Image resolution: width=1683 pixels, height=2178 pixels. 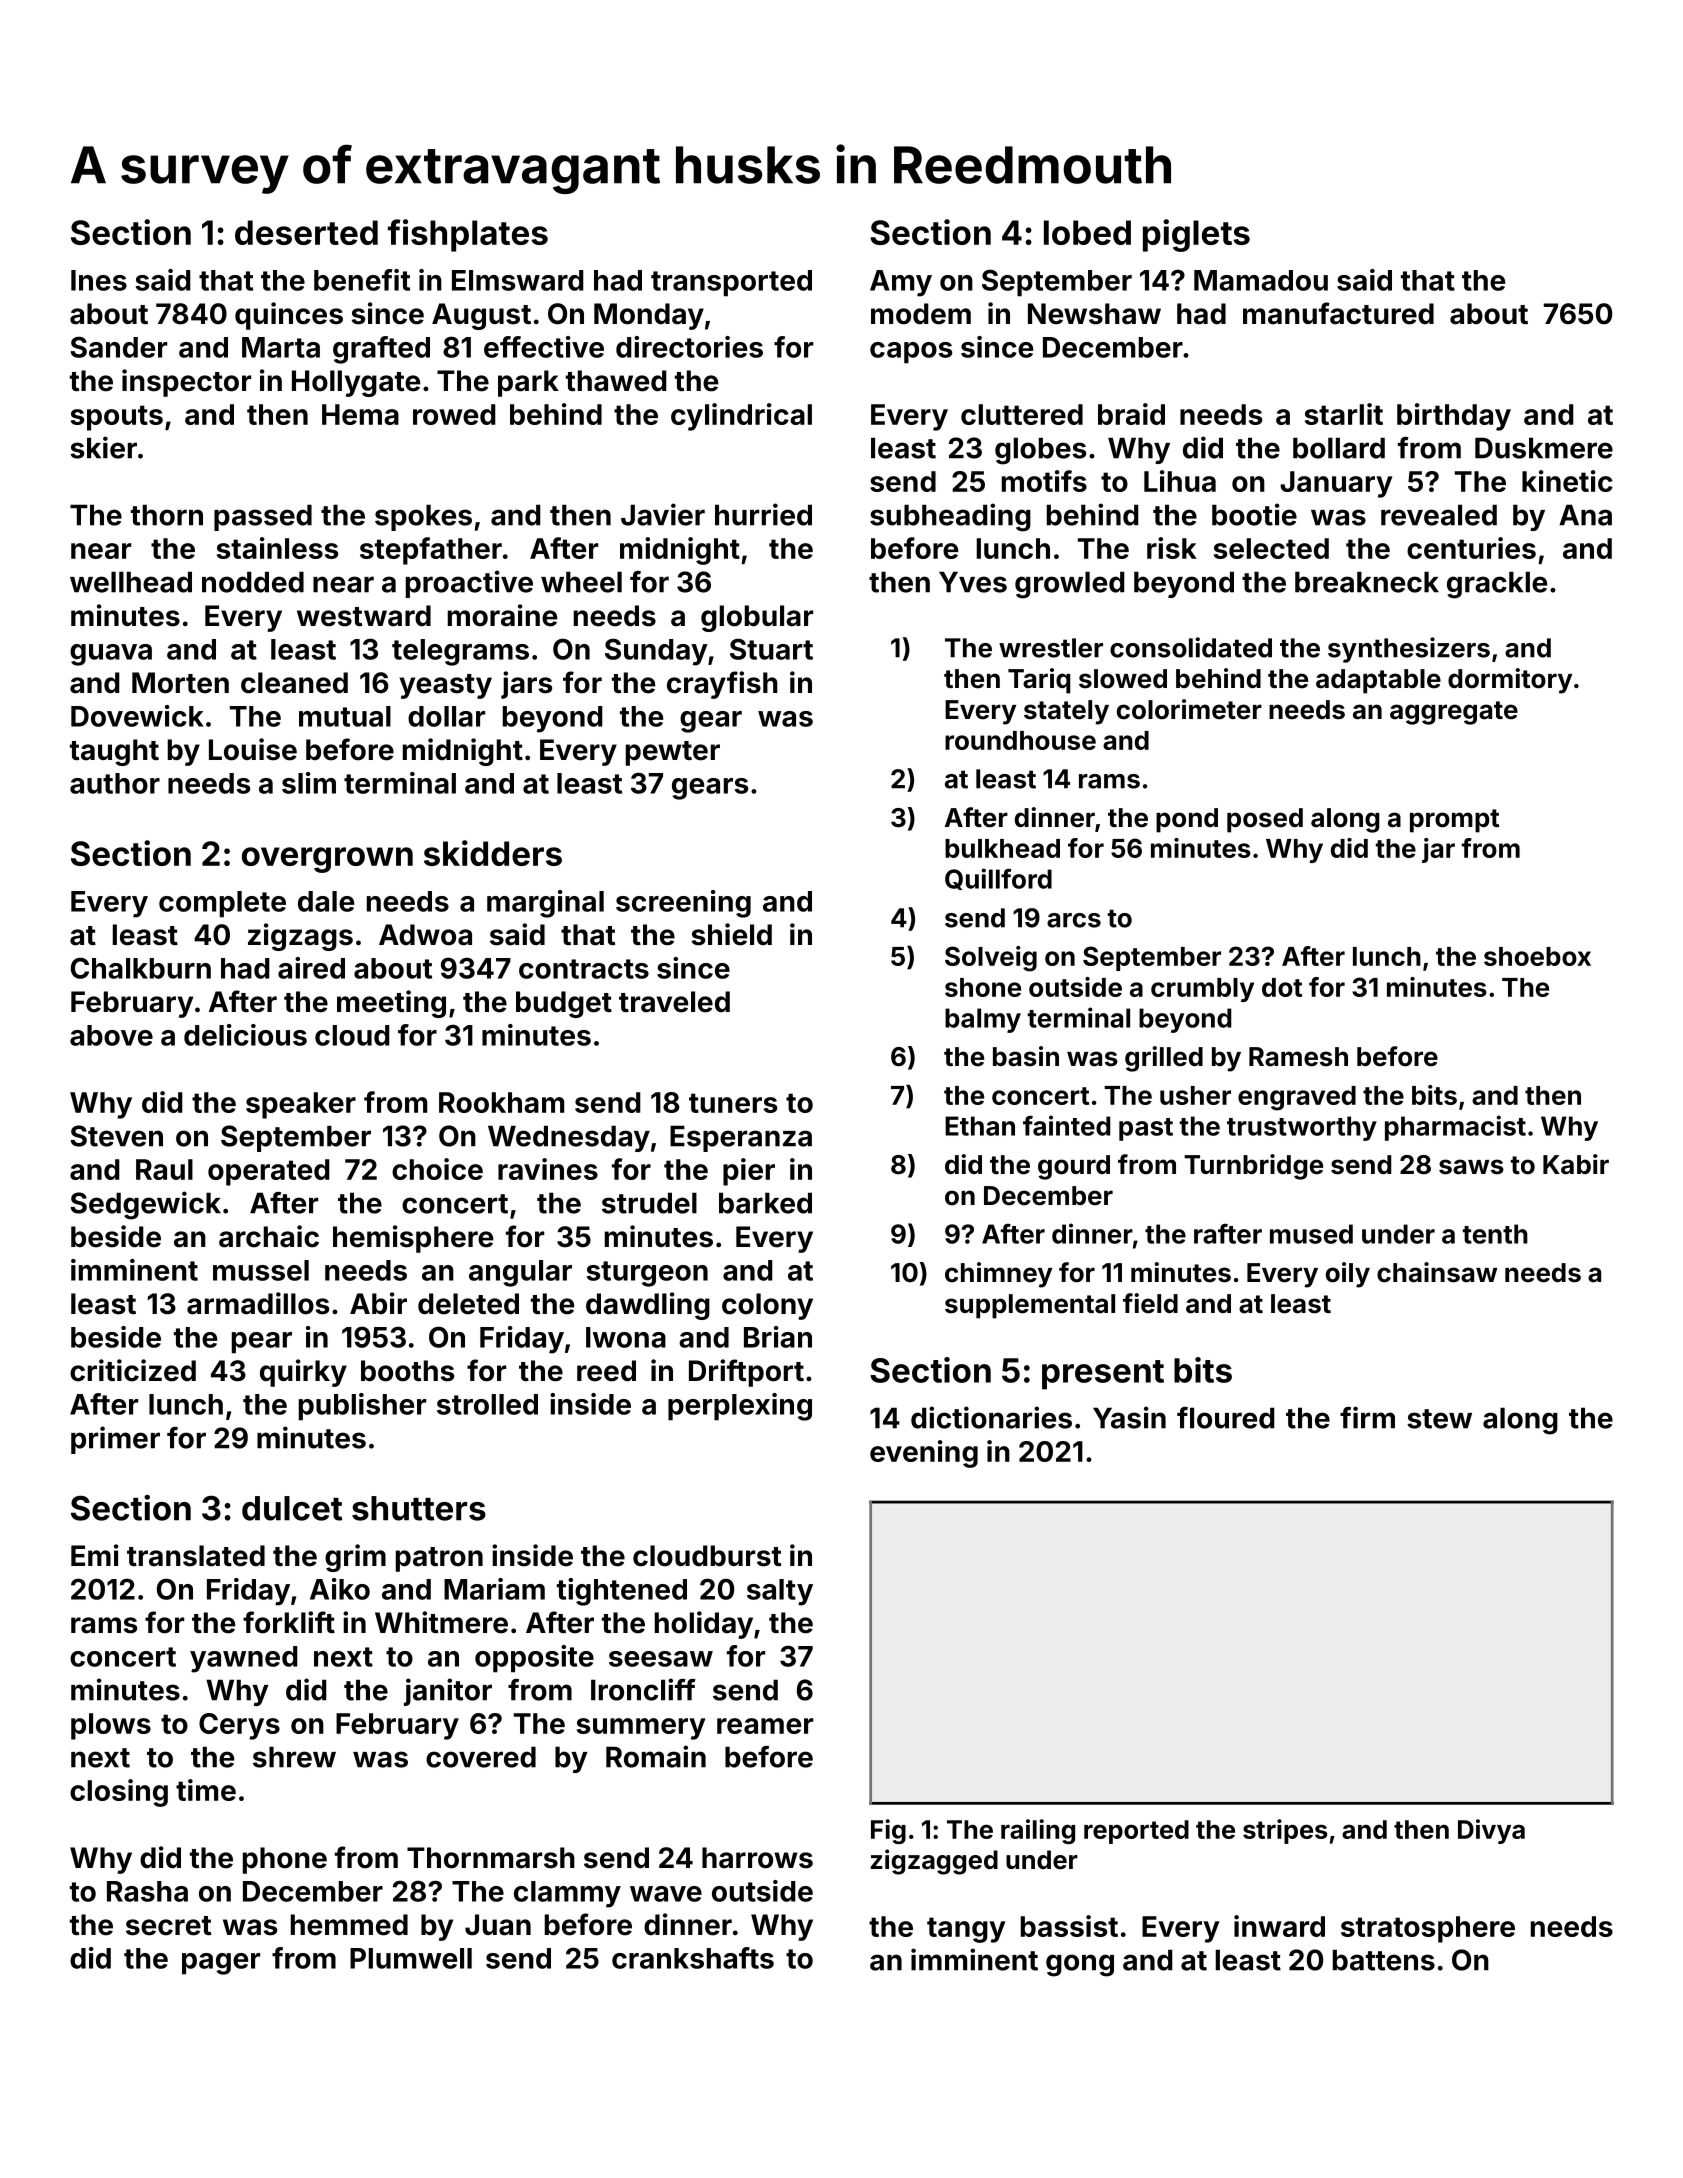 What do you see at coordinates (924, 1454) in the screenshot?
I see `evening` at bounding box center [924, 1454].
